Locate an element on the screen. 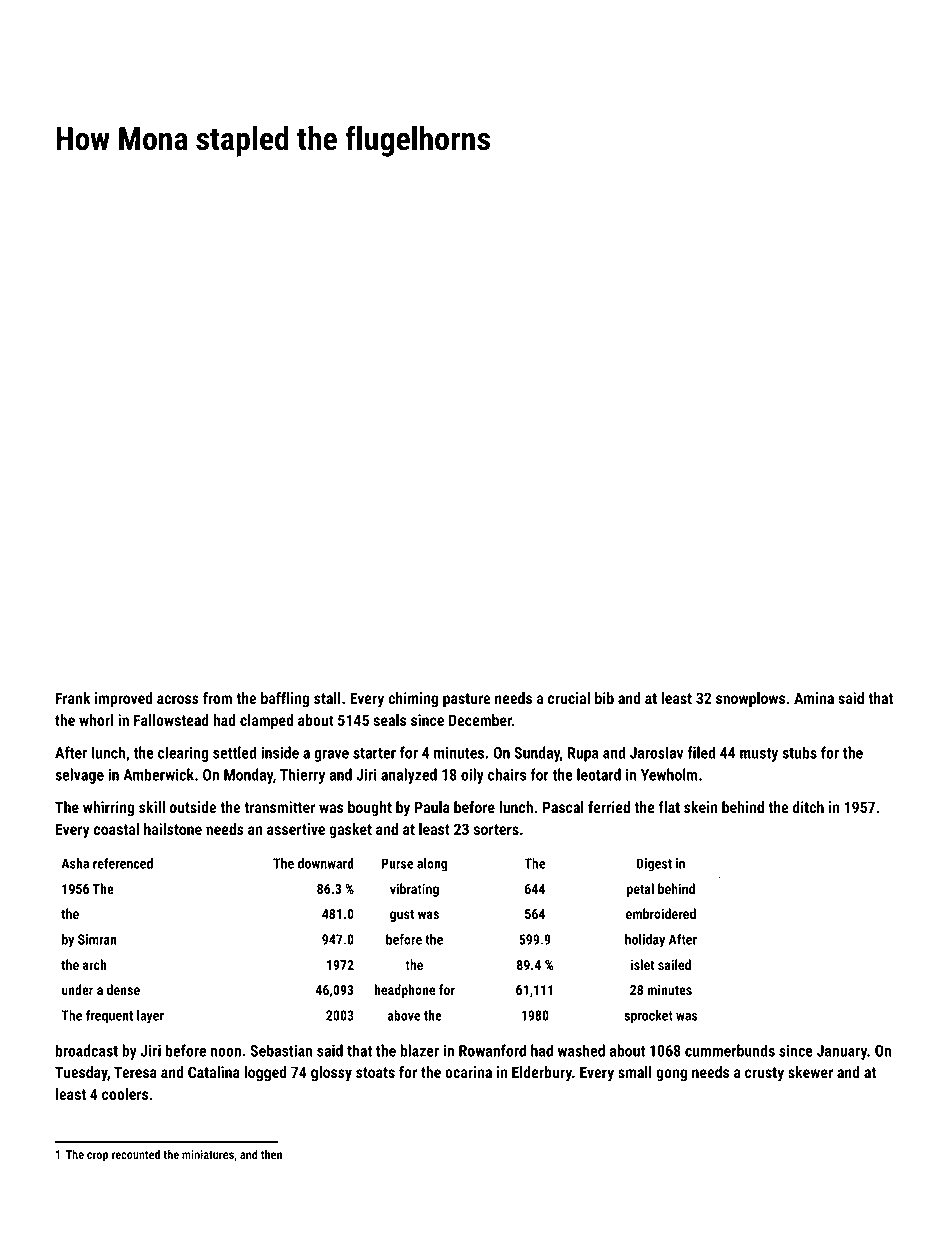  referenced is located at coordinates (123, 863).
